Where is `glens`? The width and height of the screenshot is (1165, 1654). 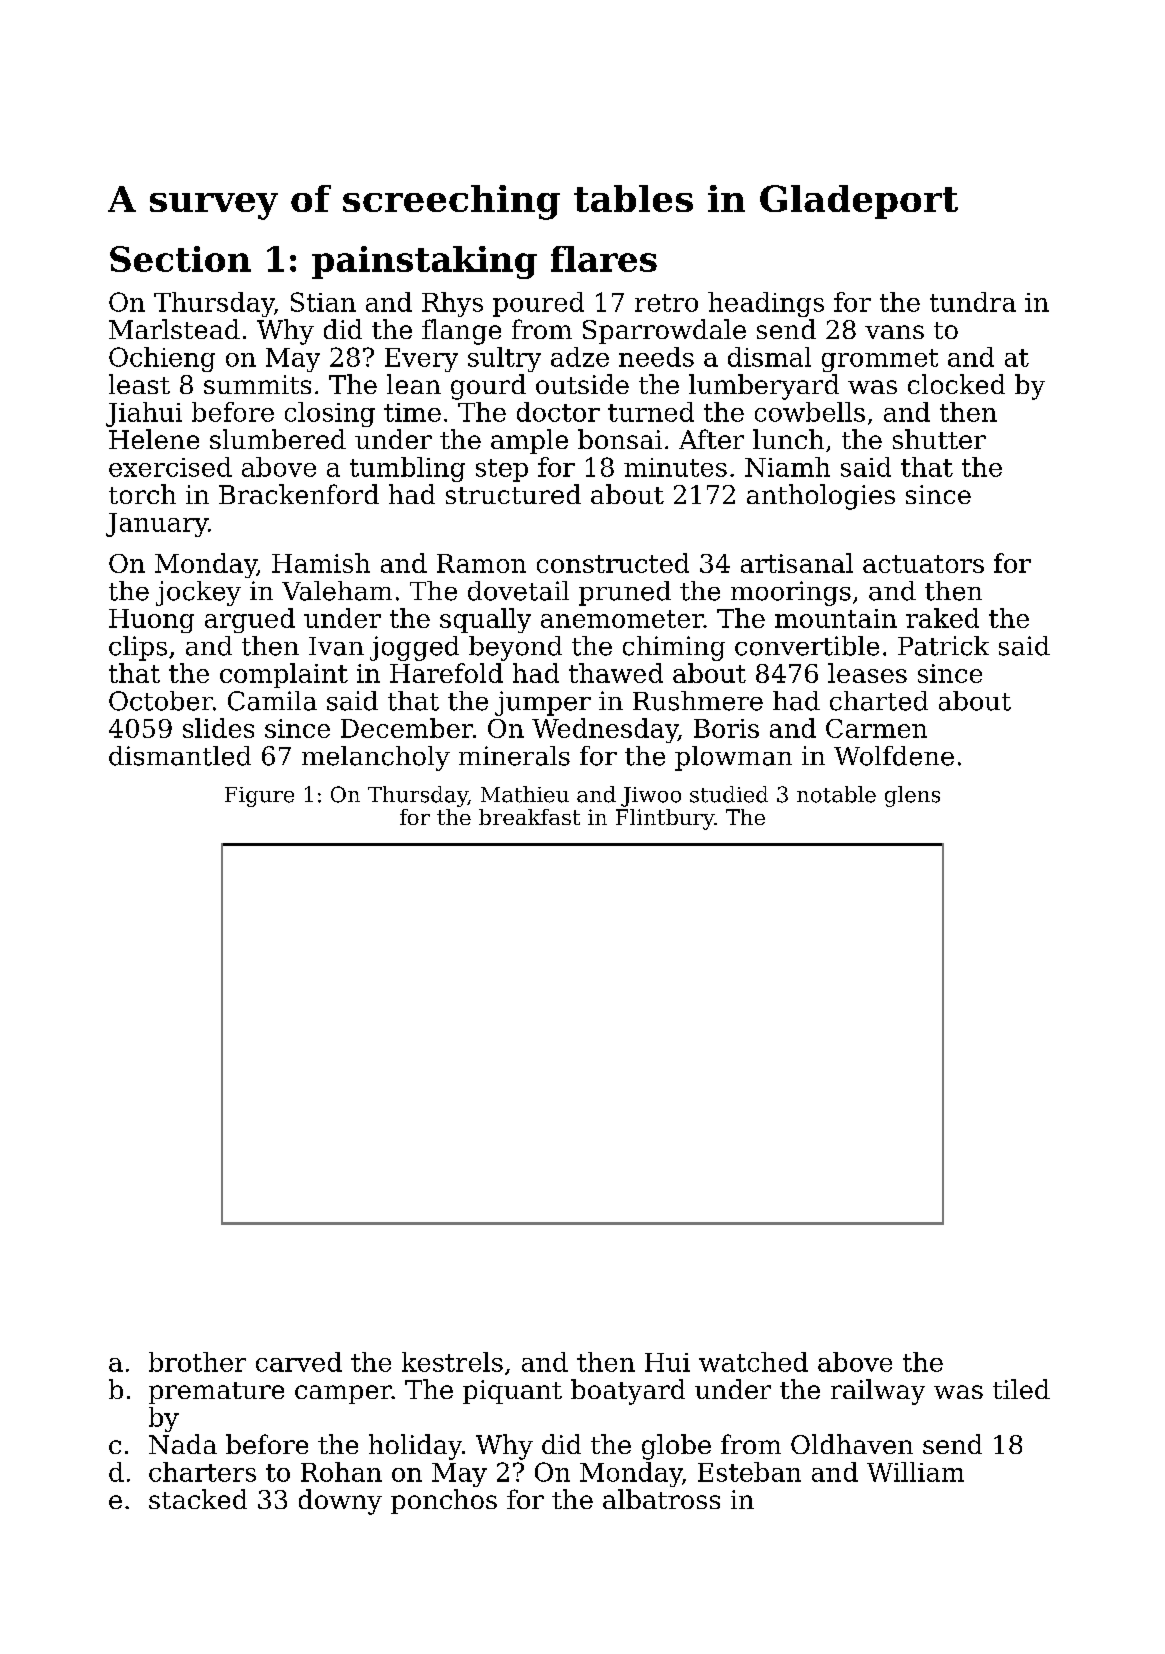
glens is located at coordinates (912, 796).
